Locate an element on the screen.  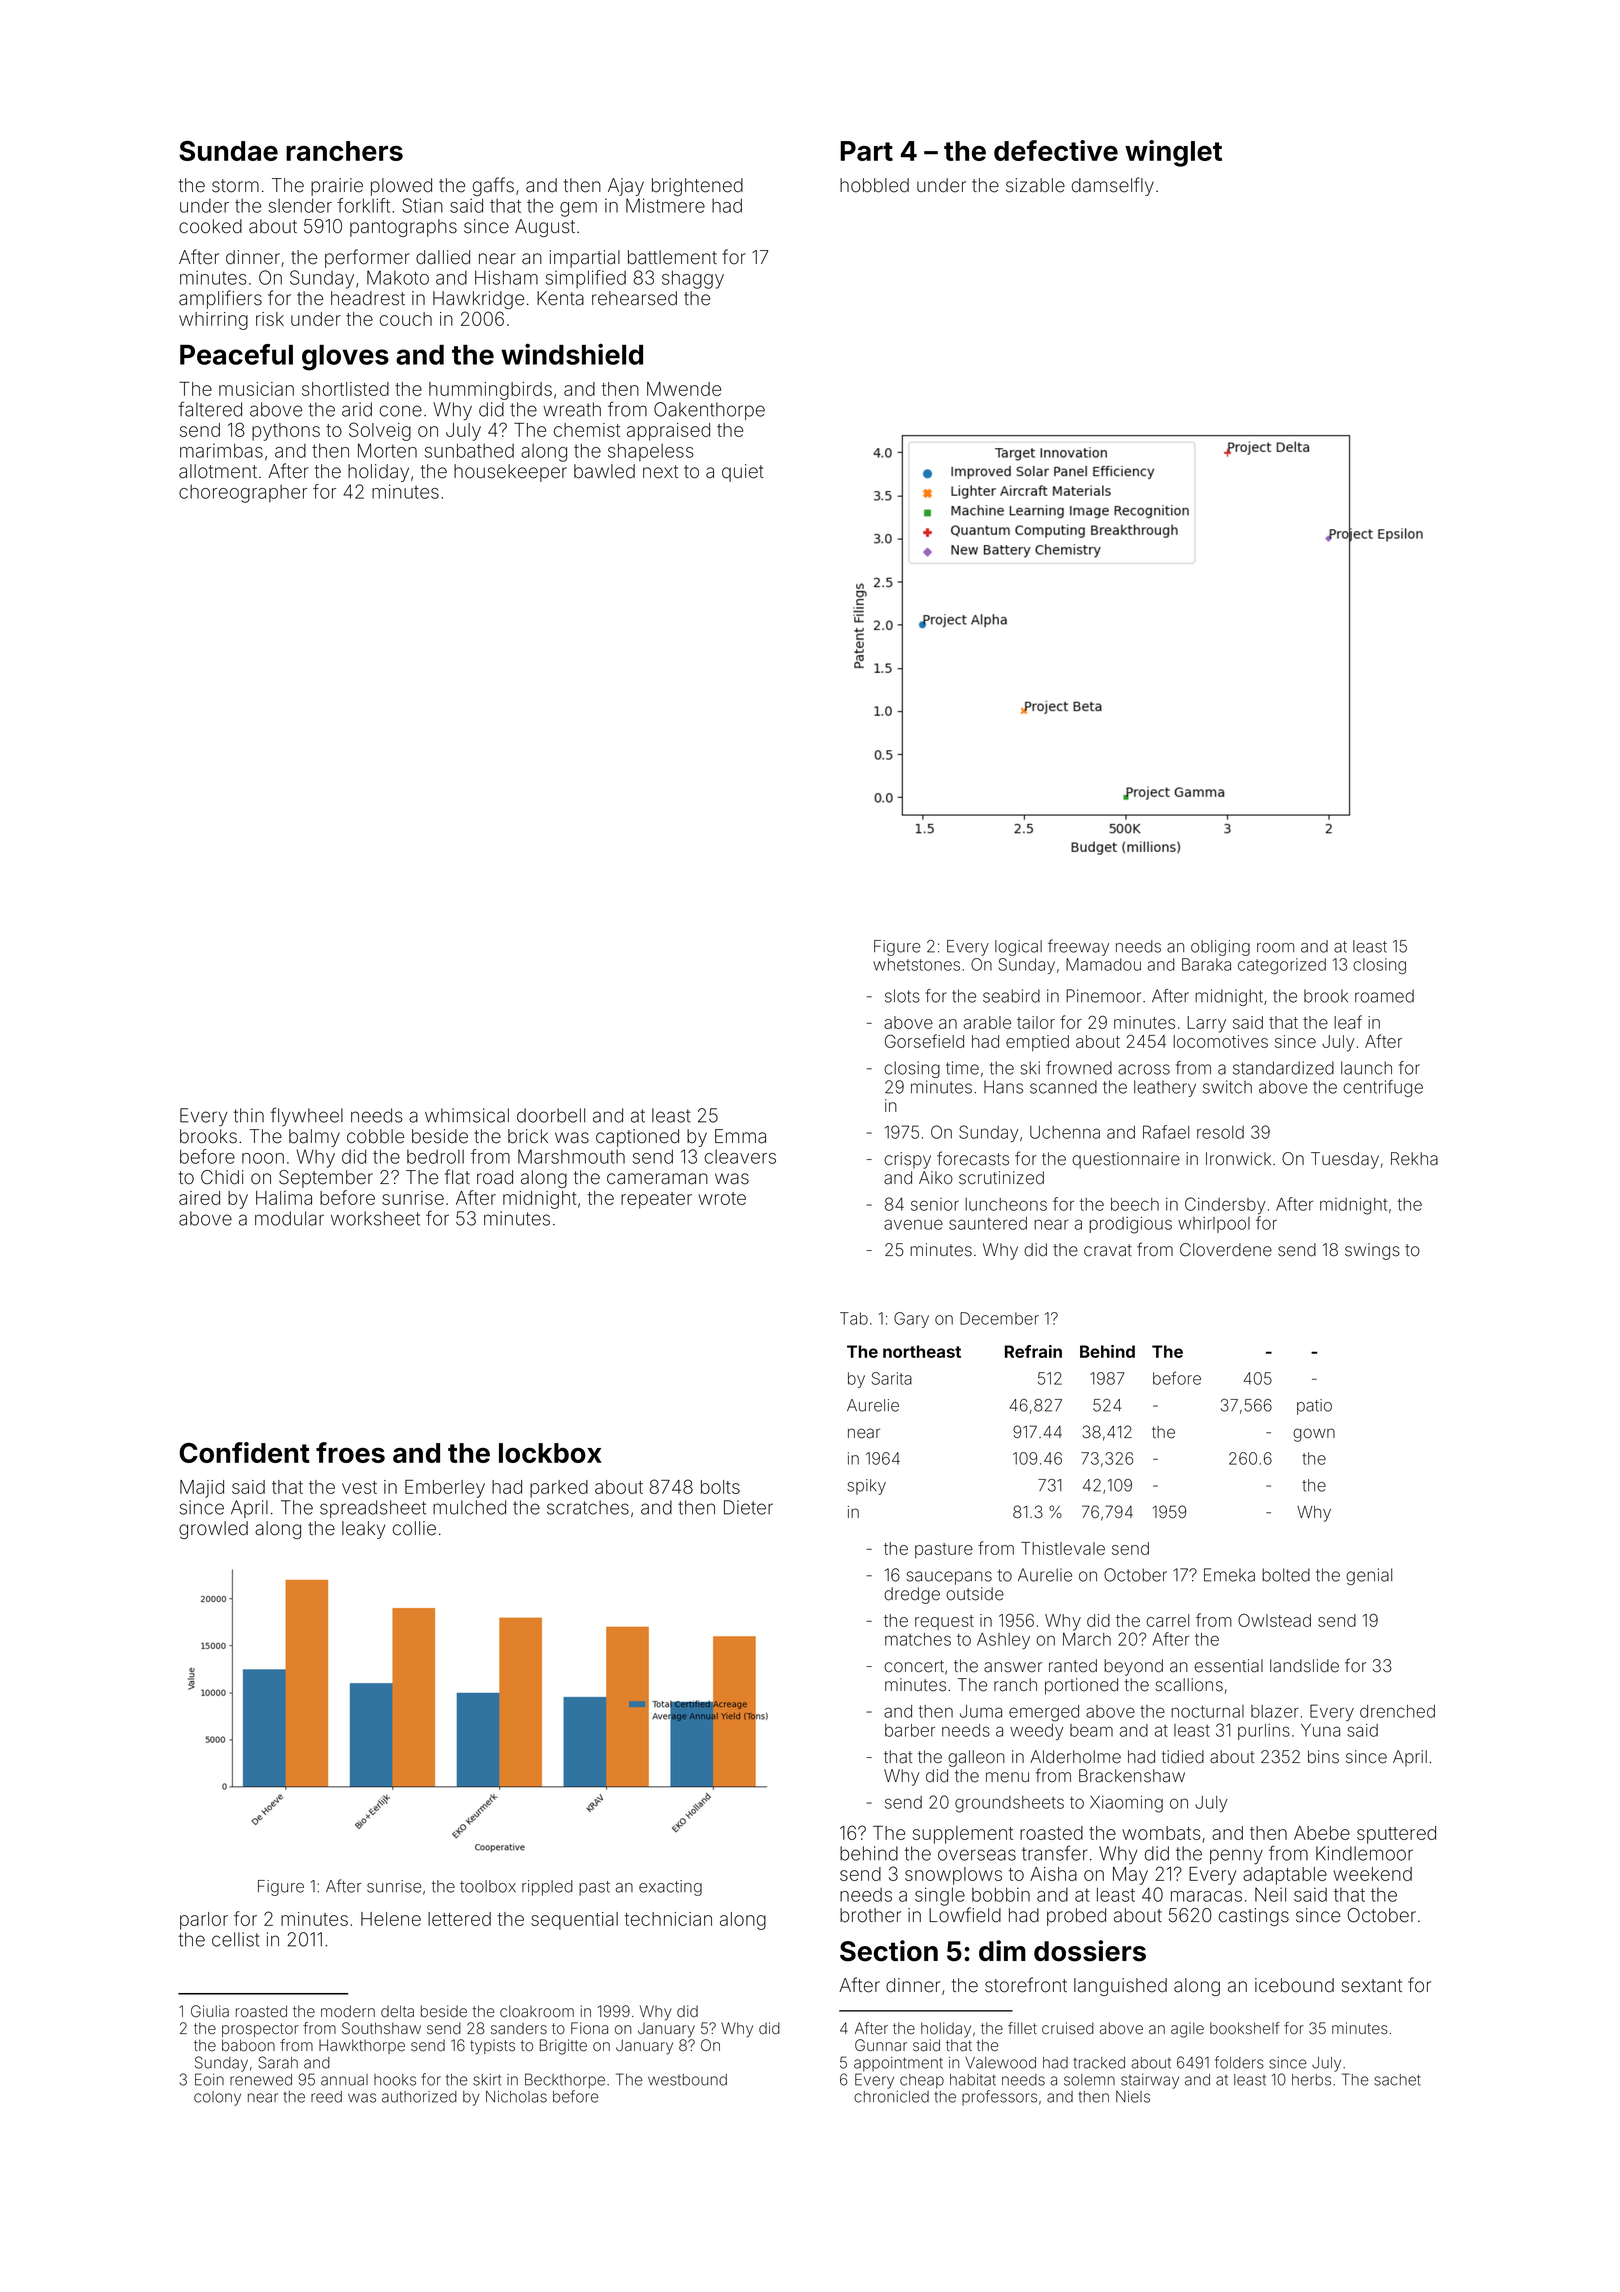
froes is located at coordinates (350, 1452).
